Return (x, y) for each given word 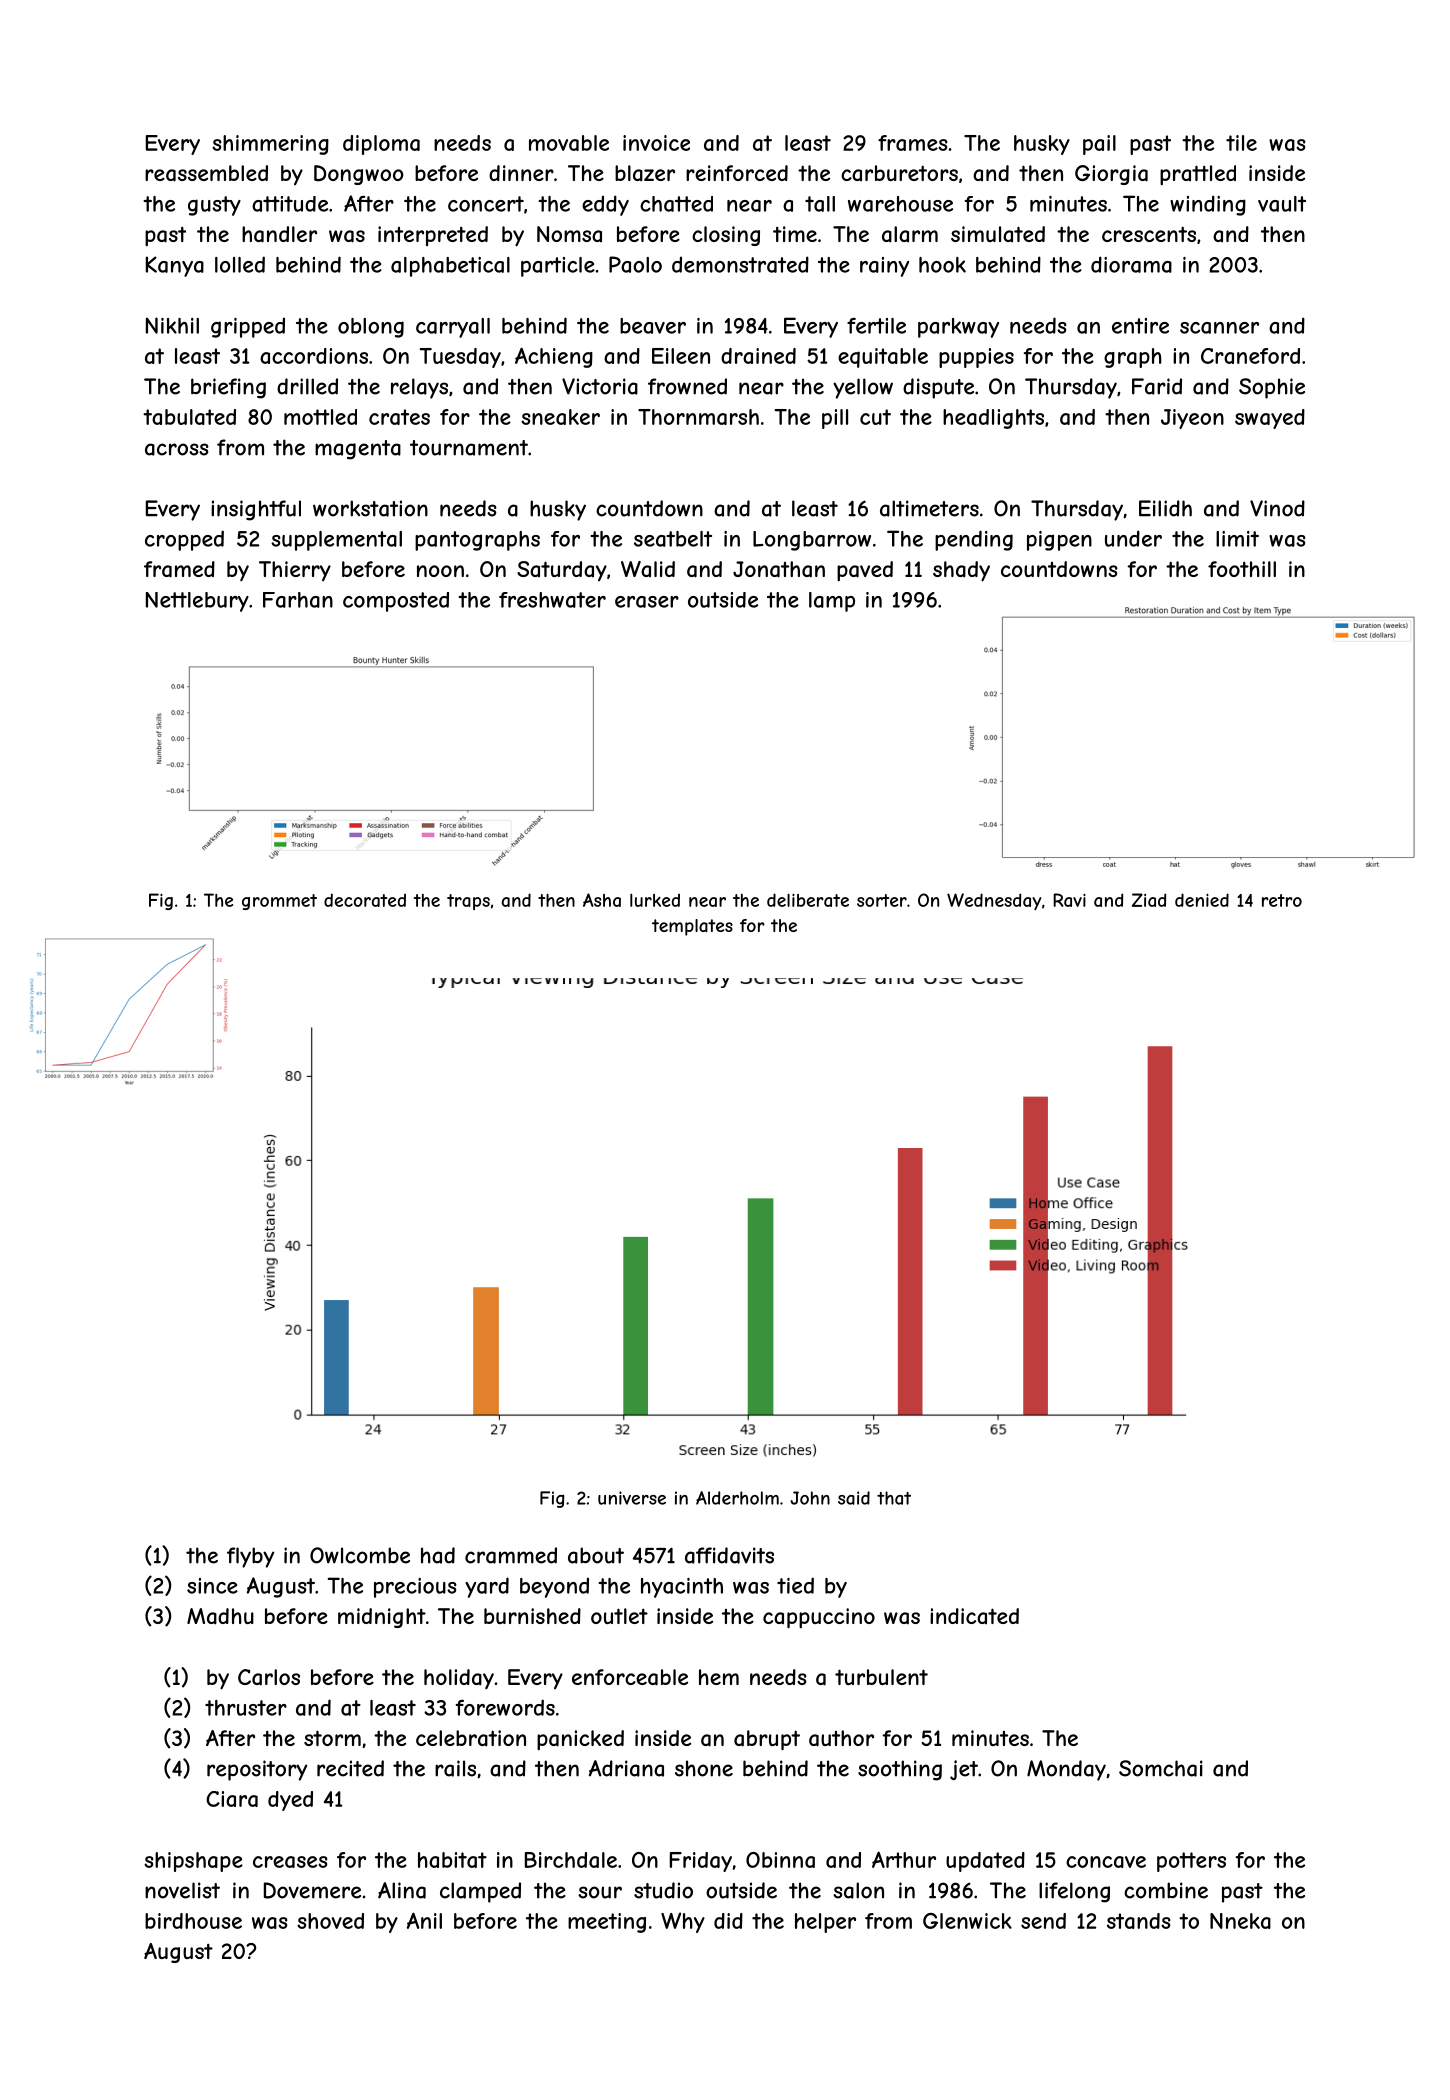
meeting (607, 1923)
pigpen (1059, 541)
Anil (424, 1920)
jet (964, 1770)
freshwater (552, 600)
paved (865, 571)
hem (719, 1677)
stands (1139, 1921)
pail (1099, 145)
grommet (279, 902)
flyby (250, 1557)
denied (1202, 900)
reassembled (206, 173)
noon (440, 571)
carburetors (899, 173)
